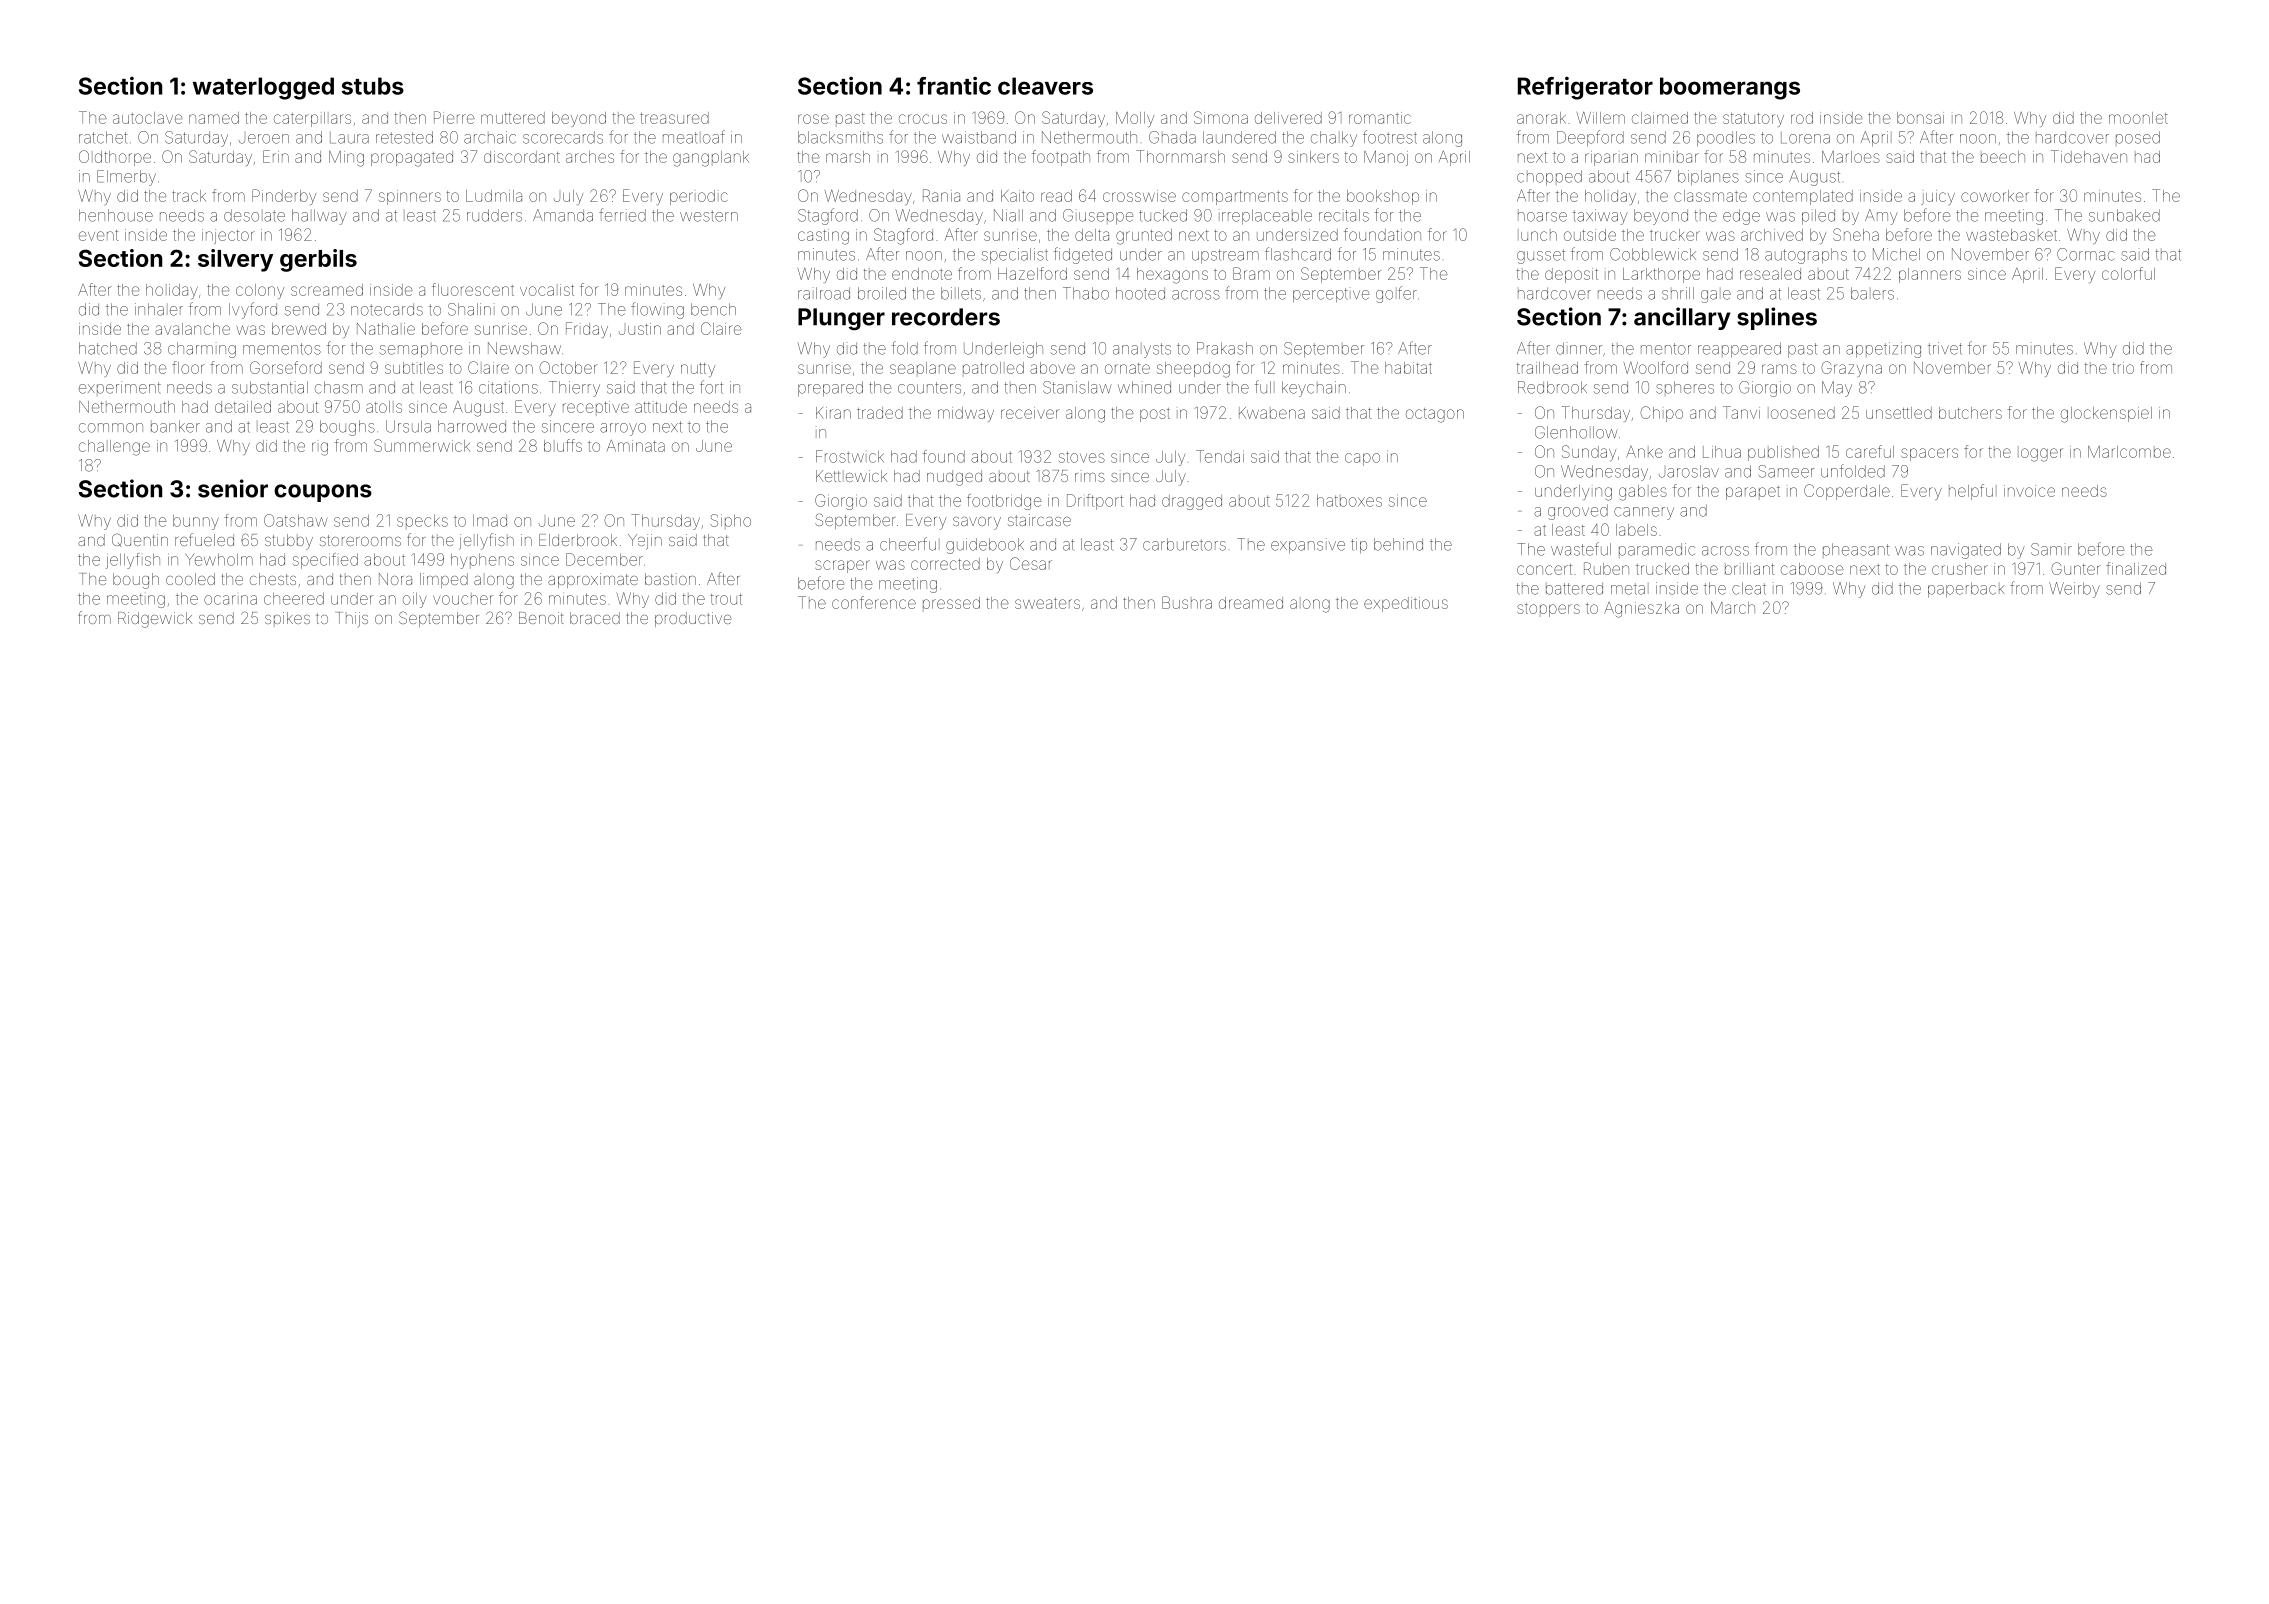 This image has width=2269, height=1604. I want to click on floor, so click(188, 367).
